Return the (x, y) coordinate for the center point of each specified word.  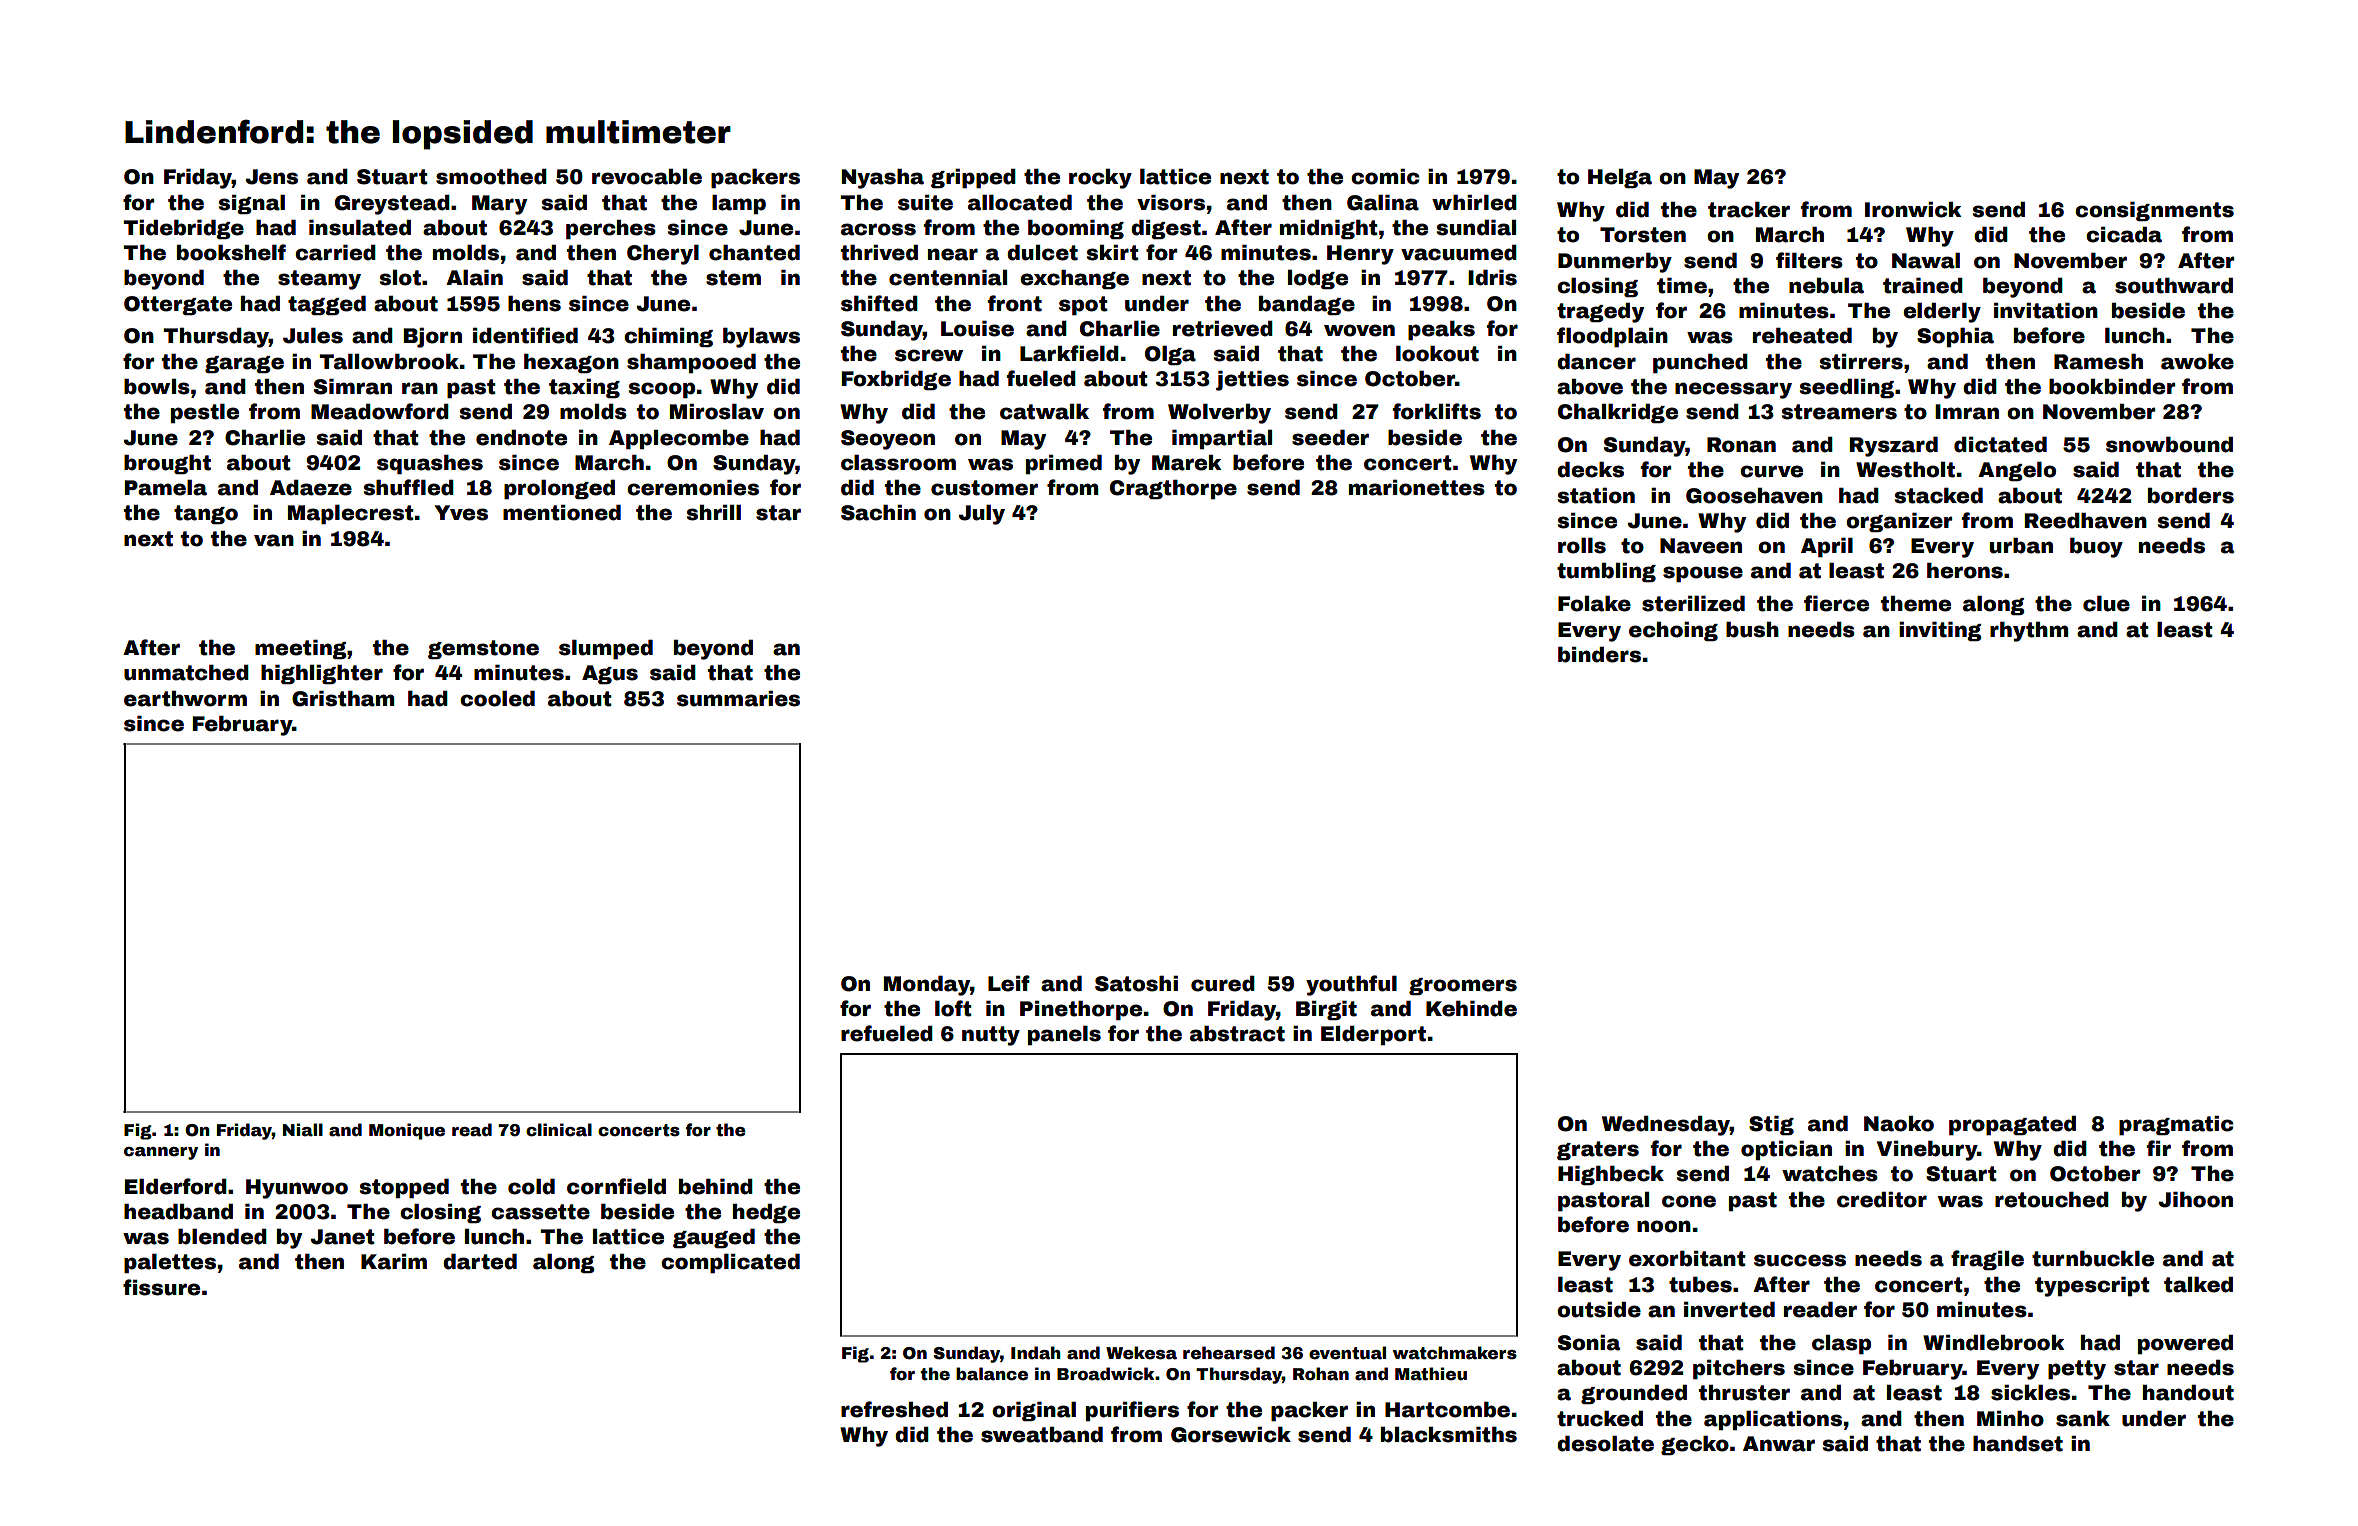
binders (1599, 655)
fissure (161, 1287)
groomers (1463, 986)
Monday (927, 986)
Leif (1009, 983)
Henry (1360, 255)
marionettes (1417, 488)
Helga (1620, 178)
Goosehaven (1754, 496)
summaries (738, 699)
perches (611, 229)
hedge (766, 1213)
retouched (2052, 1200)
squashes (430, 464)
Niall (303, 1130)
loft (953, 1008)
